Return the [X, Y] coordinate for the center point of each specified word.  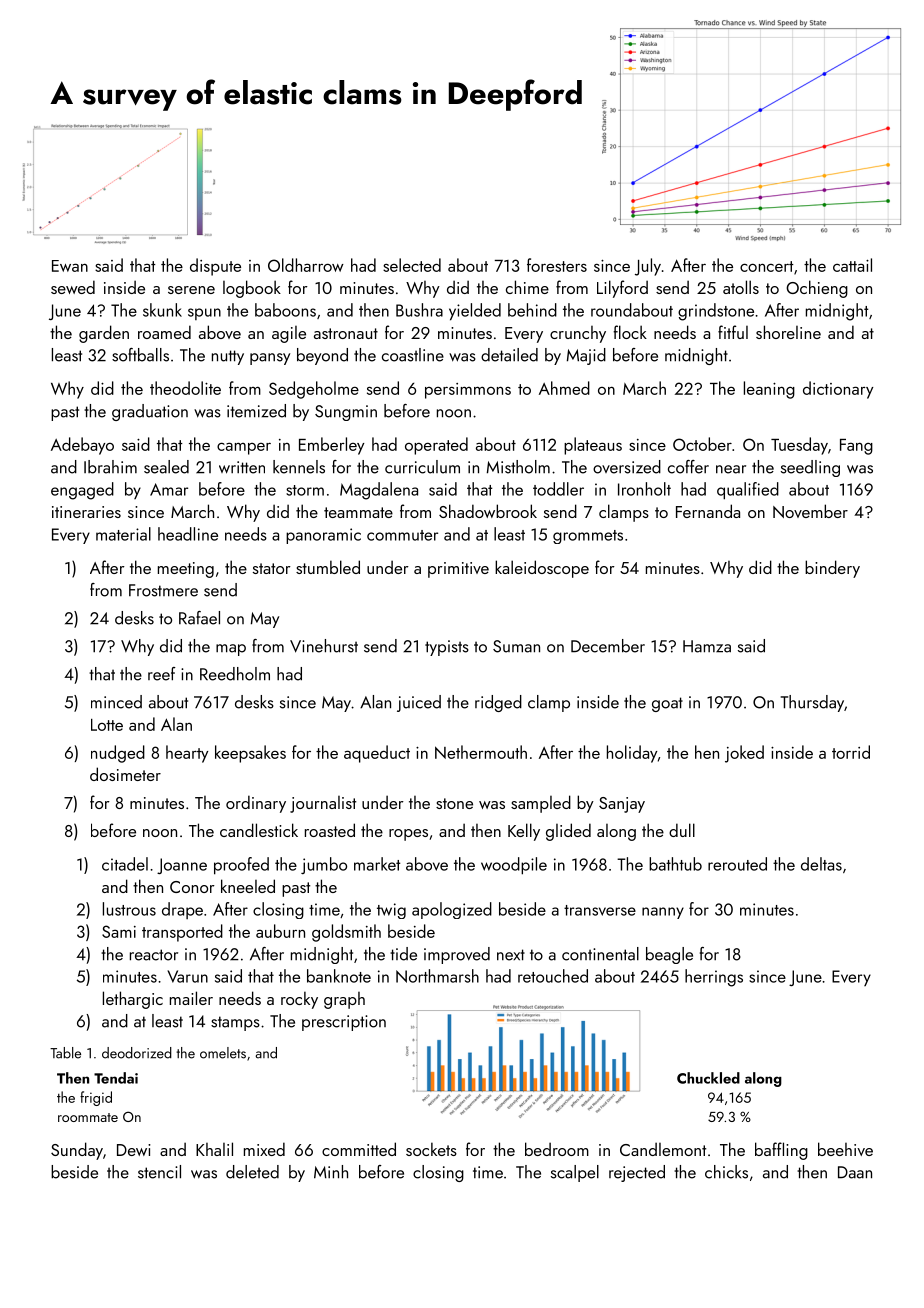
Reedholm [235, 674]
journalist [323, 804]
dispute [215, 267]
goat [667, 704]
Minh [331, 1172]
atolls [741, 287]
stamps [235, 1023]
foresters [557, 265]
